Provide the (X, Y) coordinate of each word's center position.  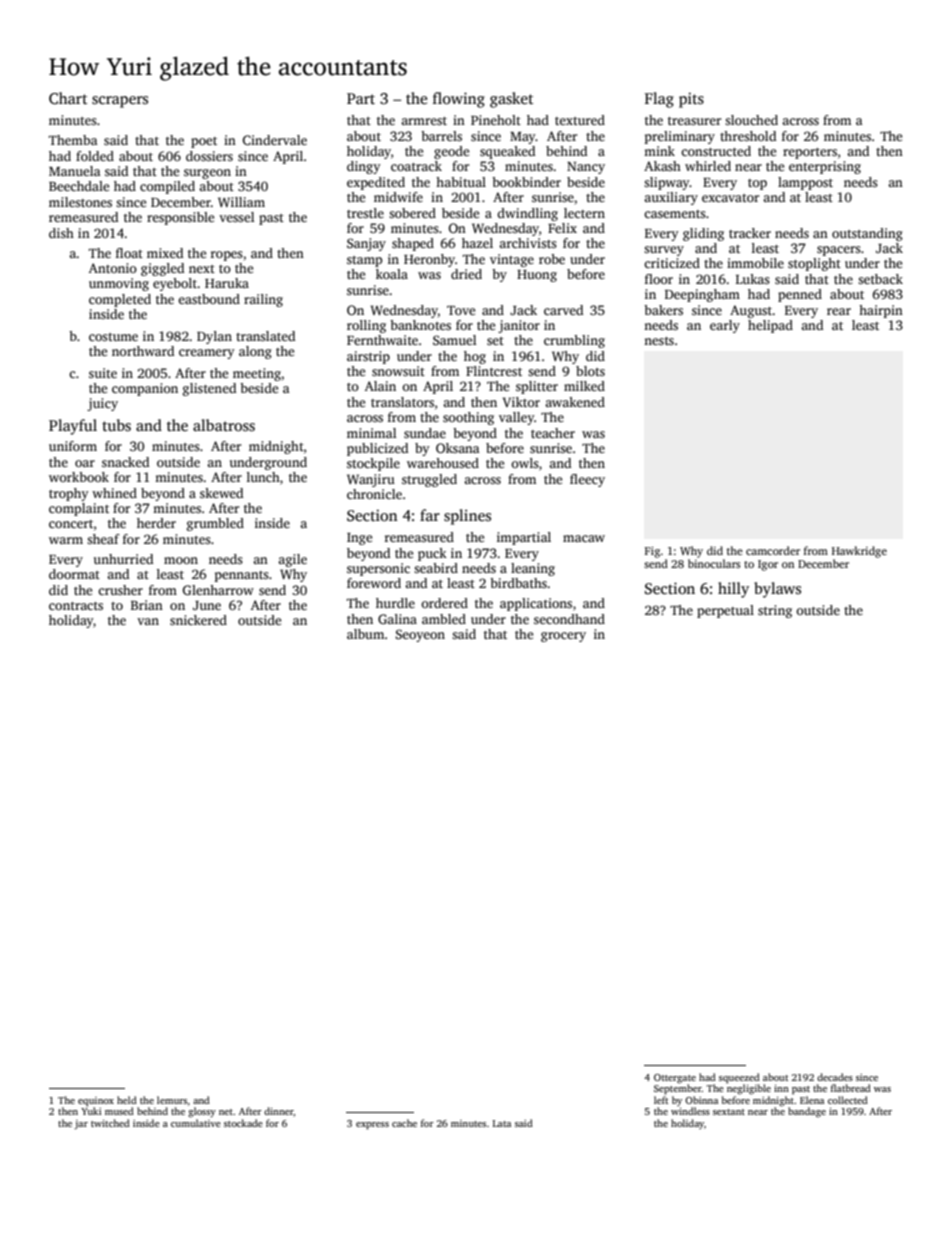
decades (835, 1077)
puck (432, 554)
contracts (76, 606)
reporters (810, 153)
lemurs (172, 1100)
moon (181, 560)
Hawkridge (859, 552)
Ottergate (675, 1079)
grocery (563, 637)
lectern (584, 213)
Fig (652, 552)
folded (95, 156)
